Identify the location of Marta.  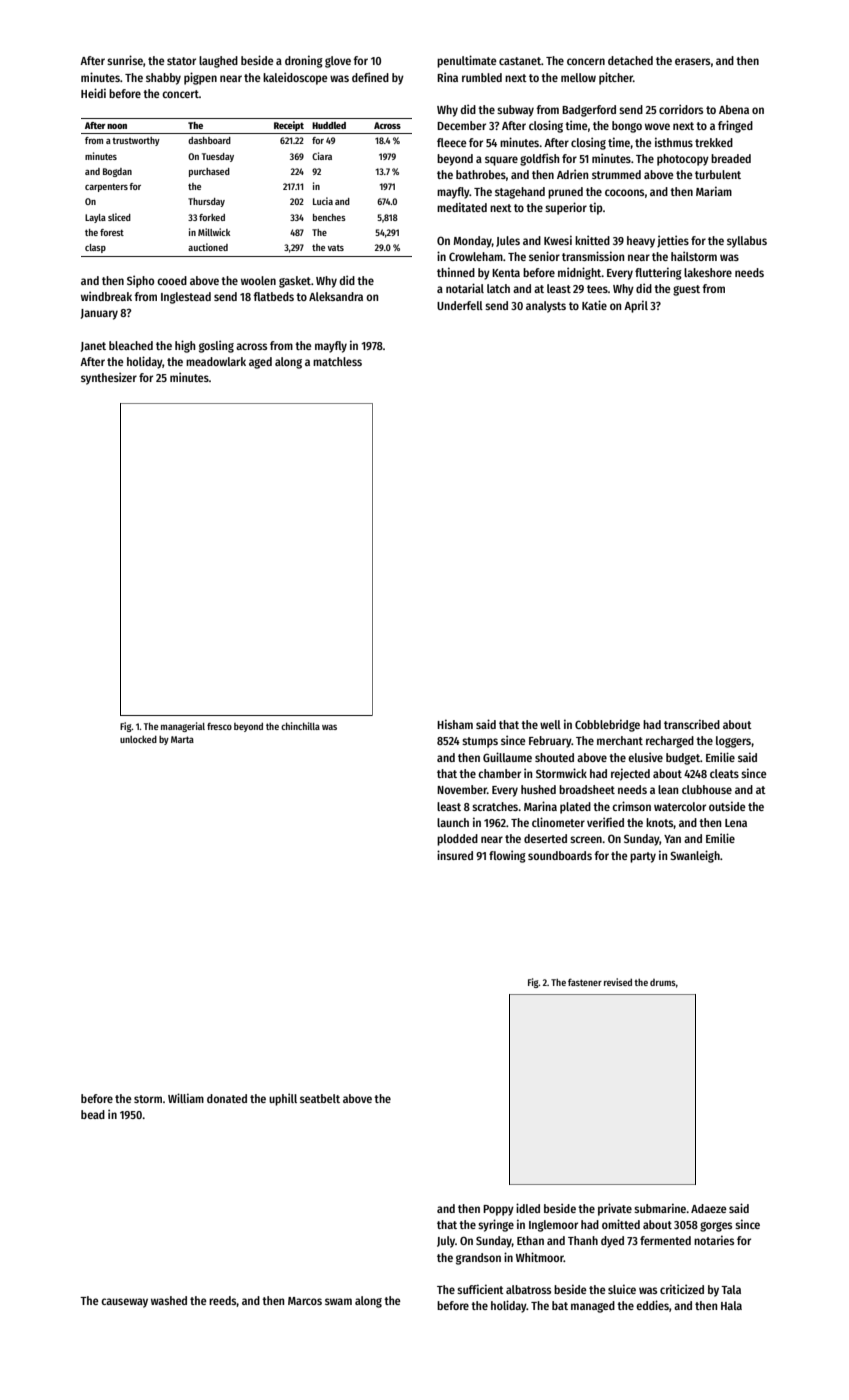
(182, 739).
